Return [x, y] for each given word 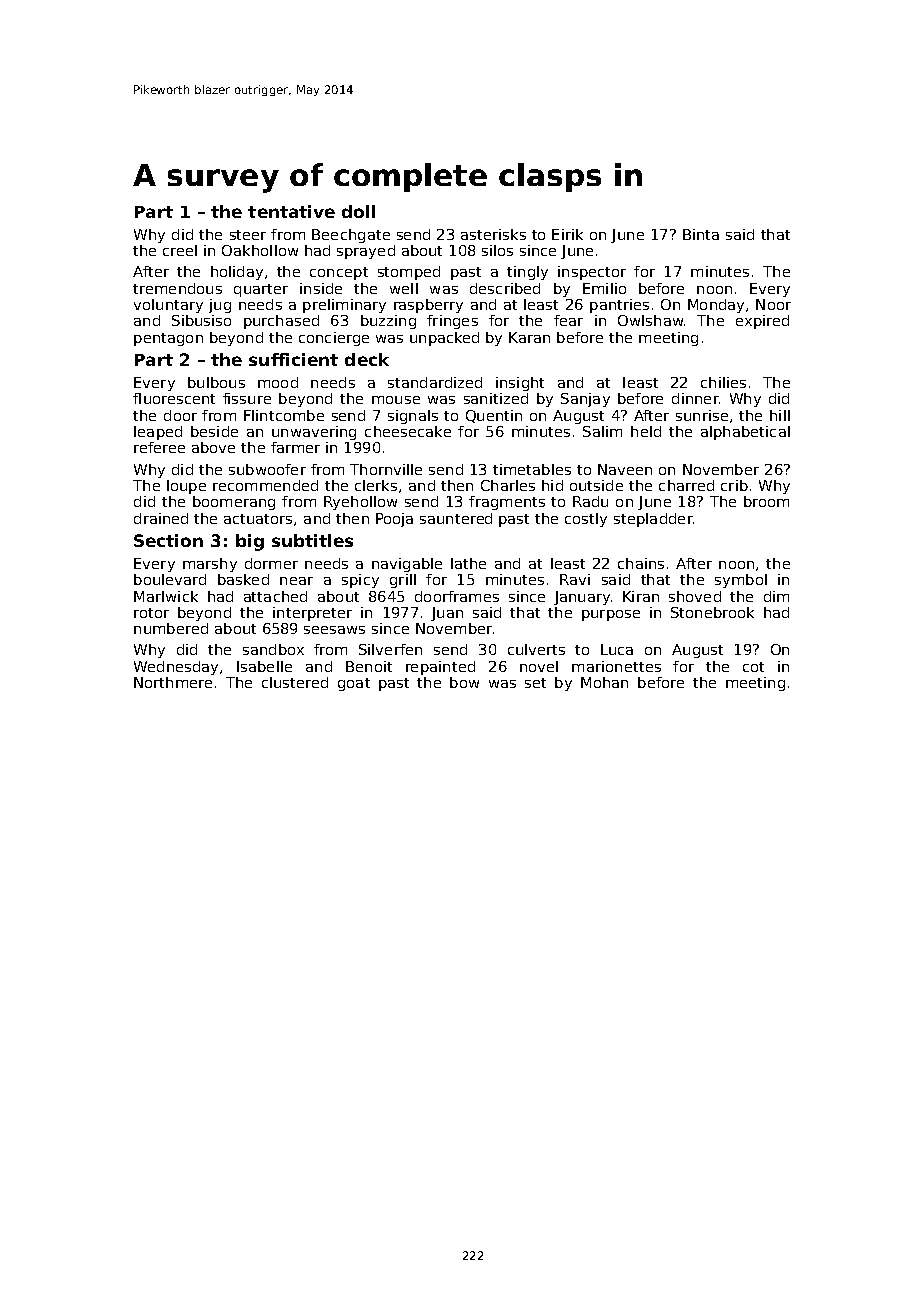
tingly [527, 273]
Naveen [625, 469]
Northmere [173, 682]
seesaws [334, 630]
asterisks [493, 234]
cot [753, 667]
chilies [723, 382]
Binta [701, 234]
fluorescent [174, 398]
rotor [151, 613]
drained [161, 518]
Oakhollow [260, 250]
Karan [529, 337]
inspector [592, 273]
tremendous [177, 288]
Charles [508, 485]
